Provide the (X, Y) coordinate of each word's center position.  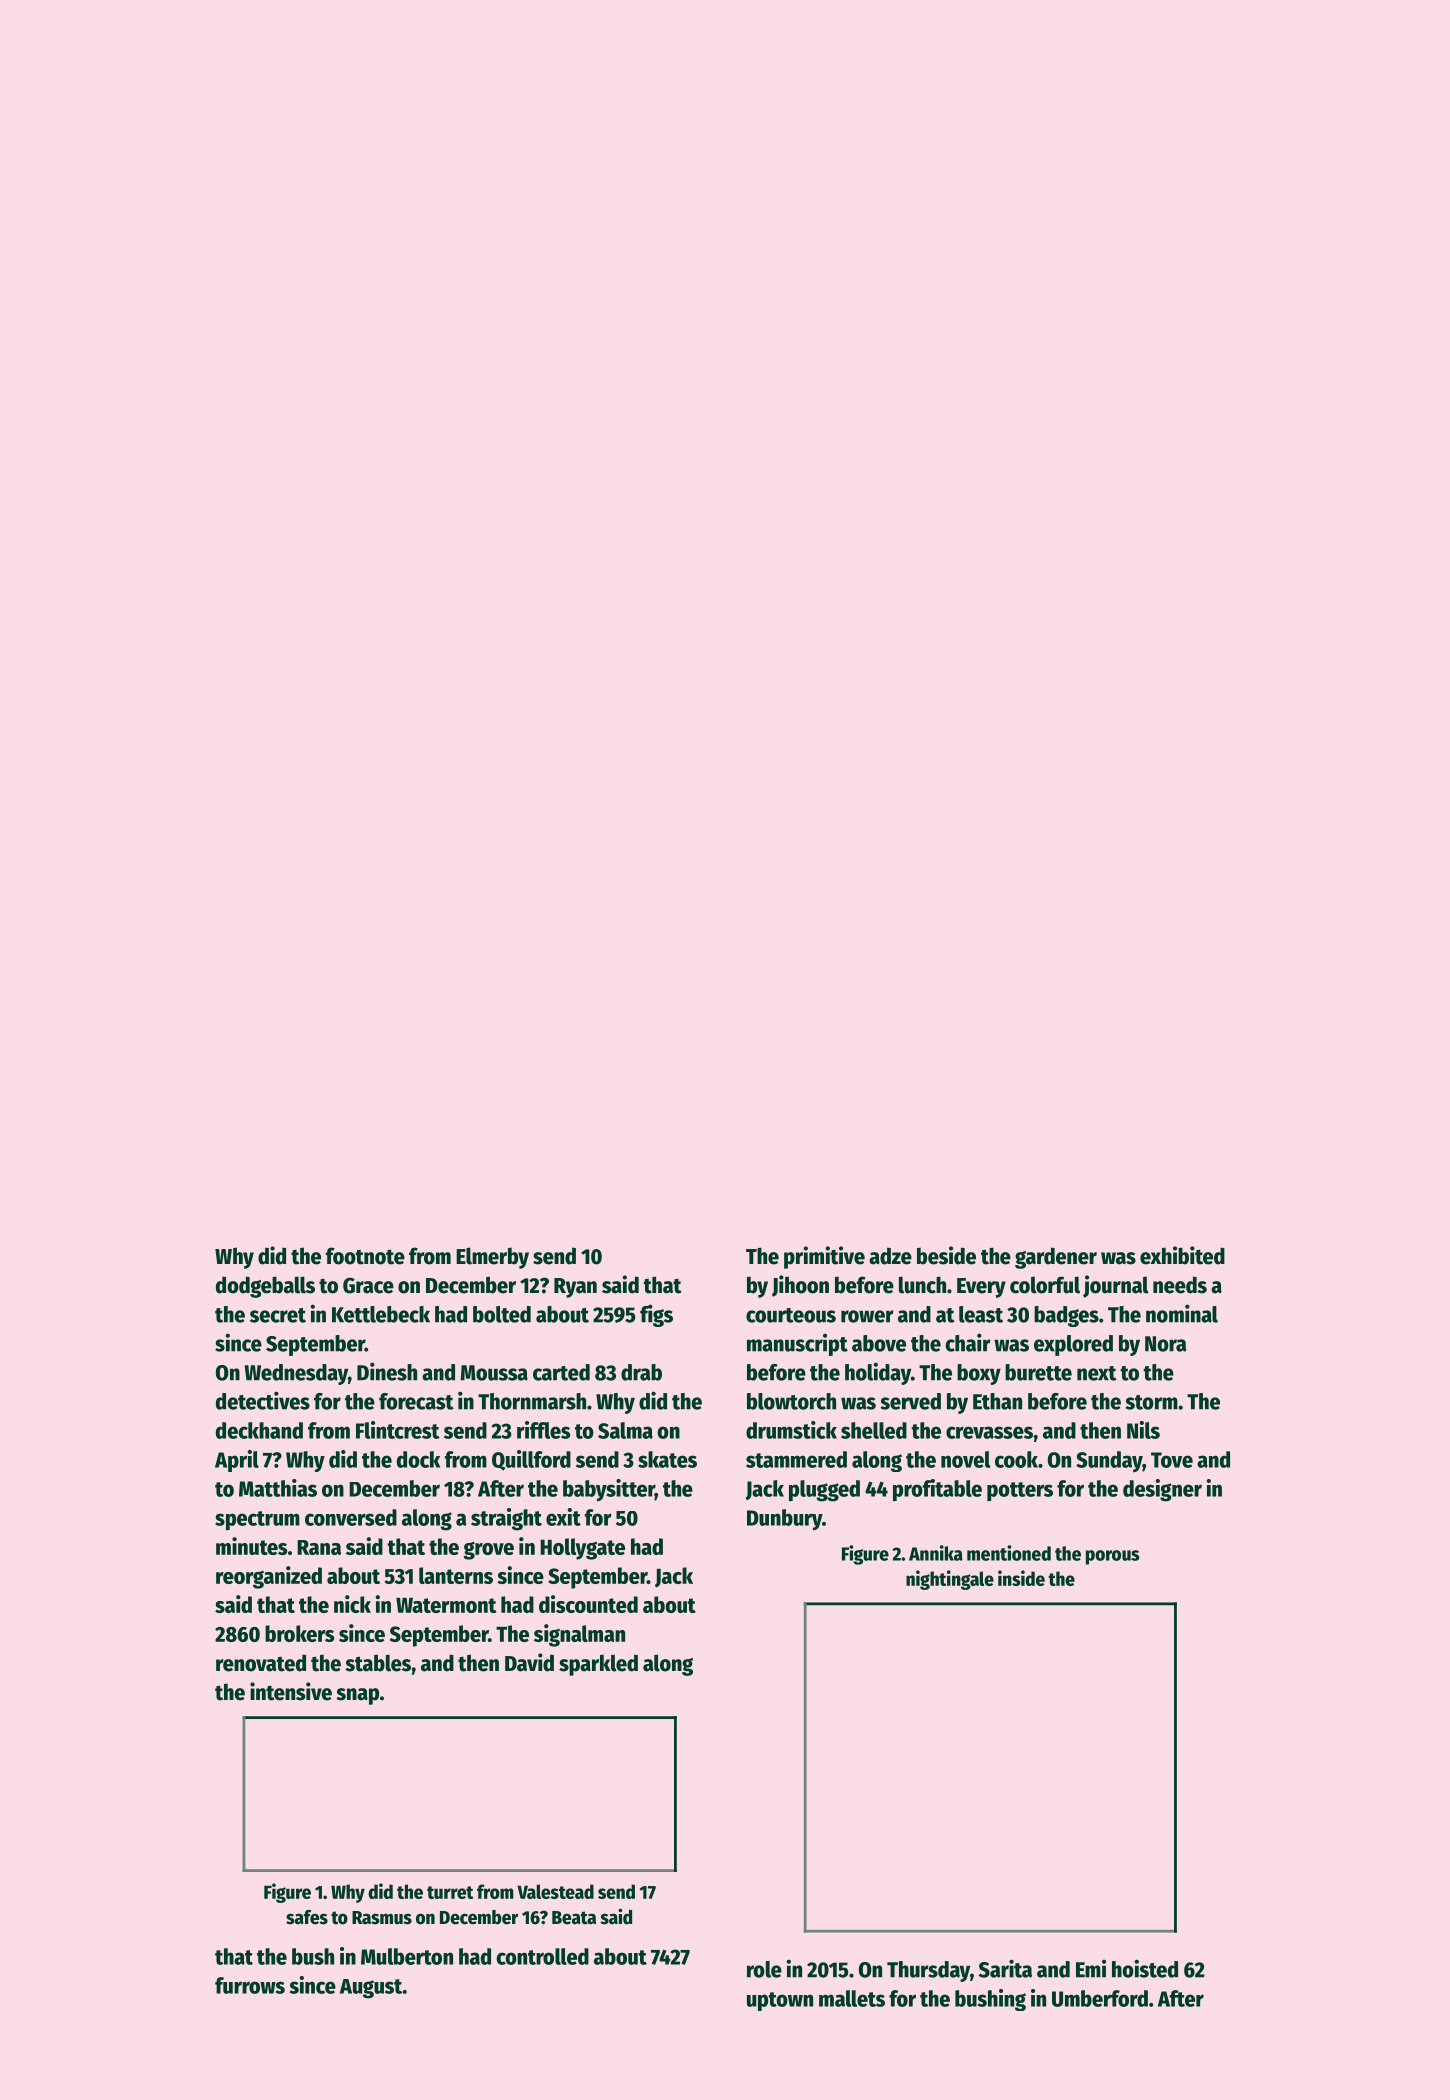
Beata (574, 1918)
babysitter (609, 1490)
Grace (368, 1285)
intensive (291, 1691)
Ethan (997, 1401)
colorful (1045, 1285)
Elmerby (492, 1258)
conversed (351, 1517)
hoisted (1145, 1968)
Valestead (555, 1891)
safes (307, 1917)
